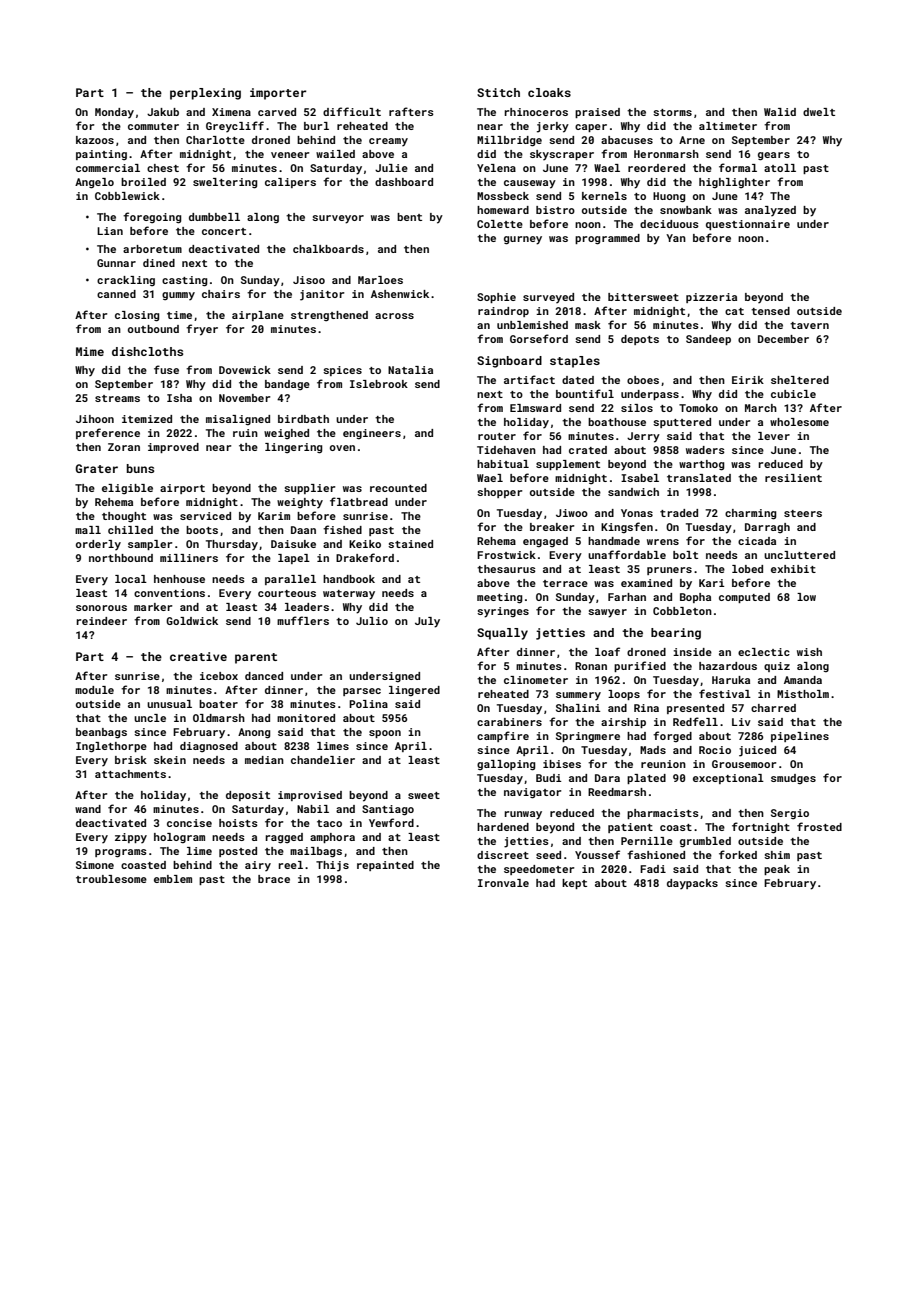  What do you see at coordinates (503, 883) in the image?
I see `Ironvale` at bounding box center [503, 883].
